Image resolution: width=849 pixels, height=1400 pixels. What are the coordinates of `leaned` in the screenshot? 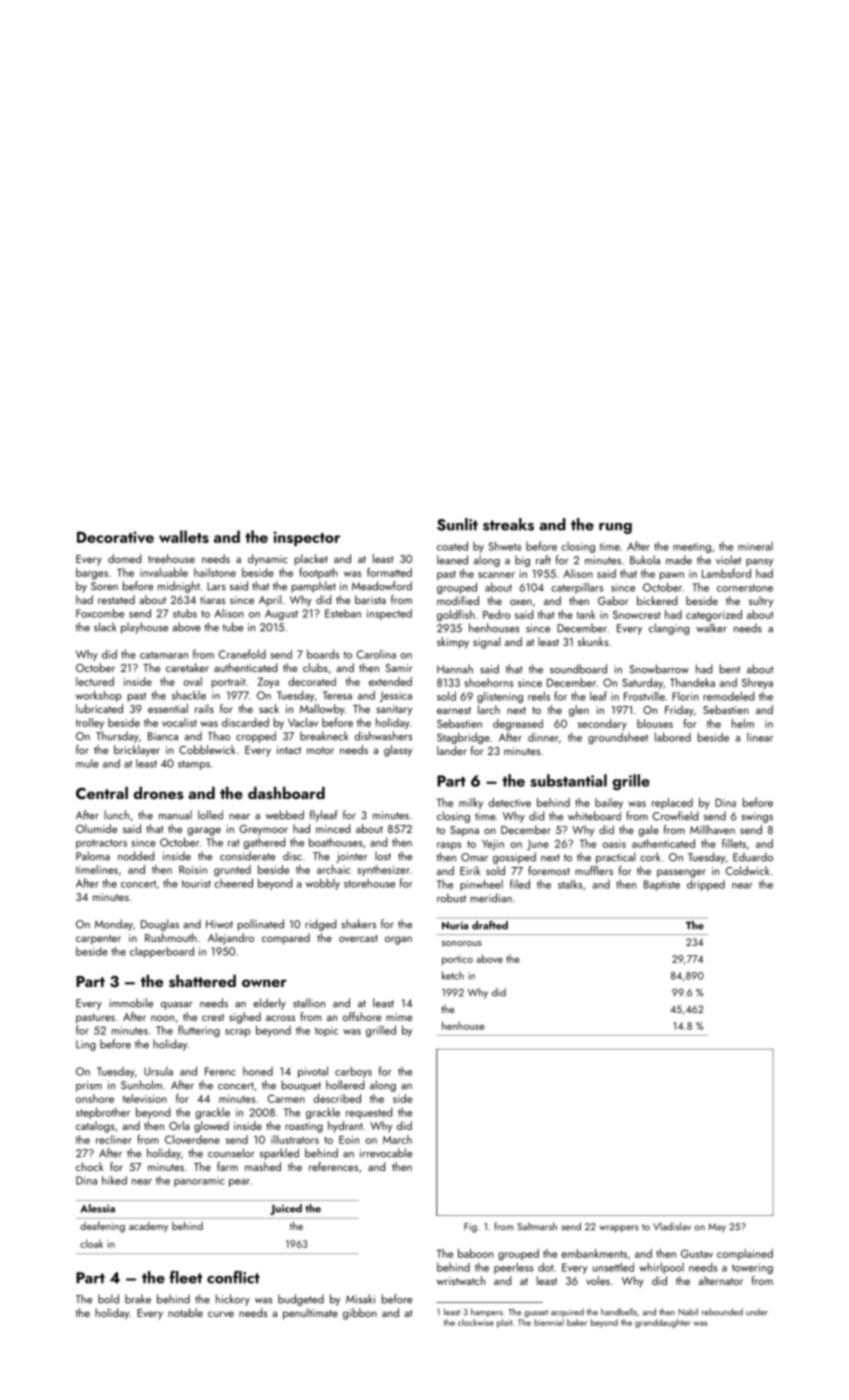 It's located at (452, 560).
